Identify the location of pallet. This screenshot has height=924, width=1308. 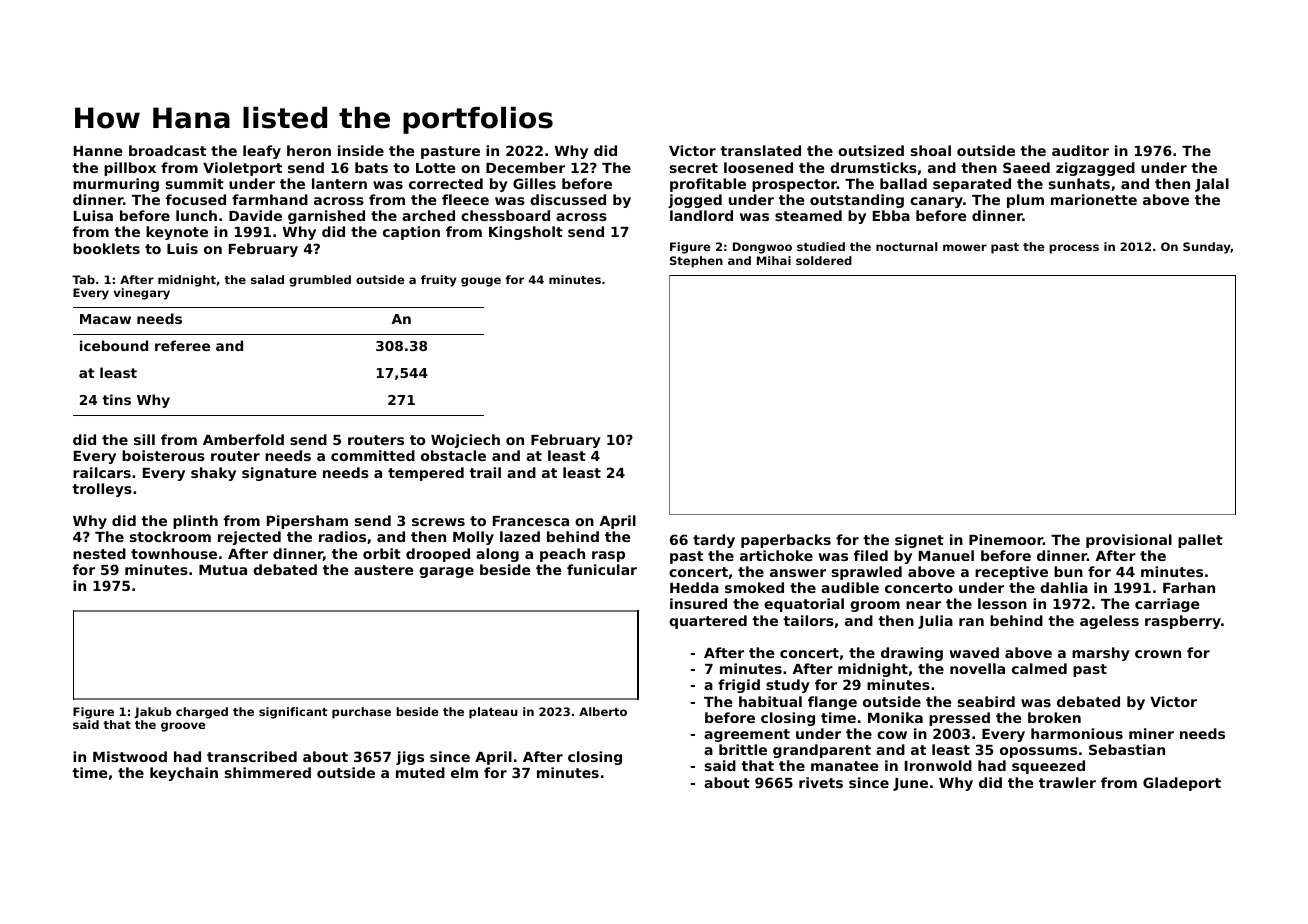
(1200, 541).
